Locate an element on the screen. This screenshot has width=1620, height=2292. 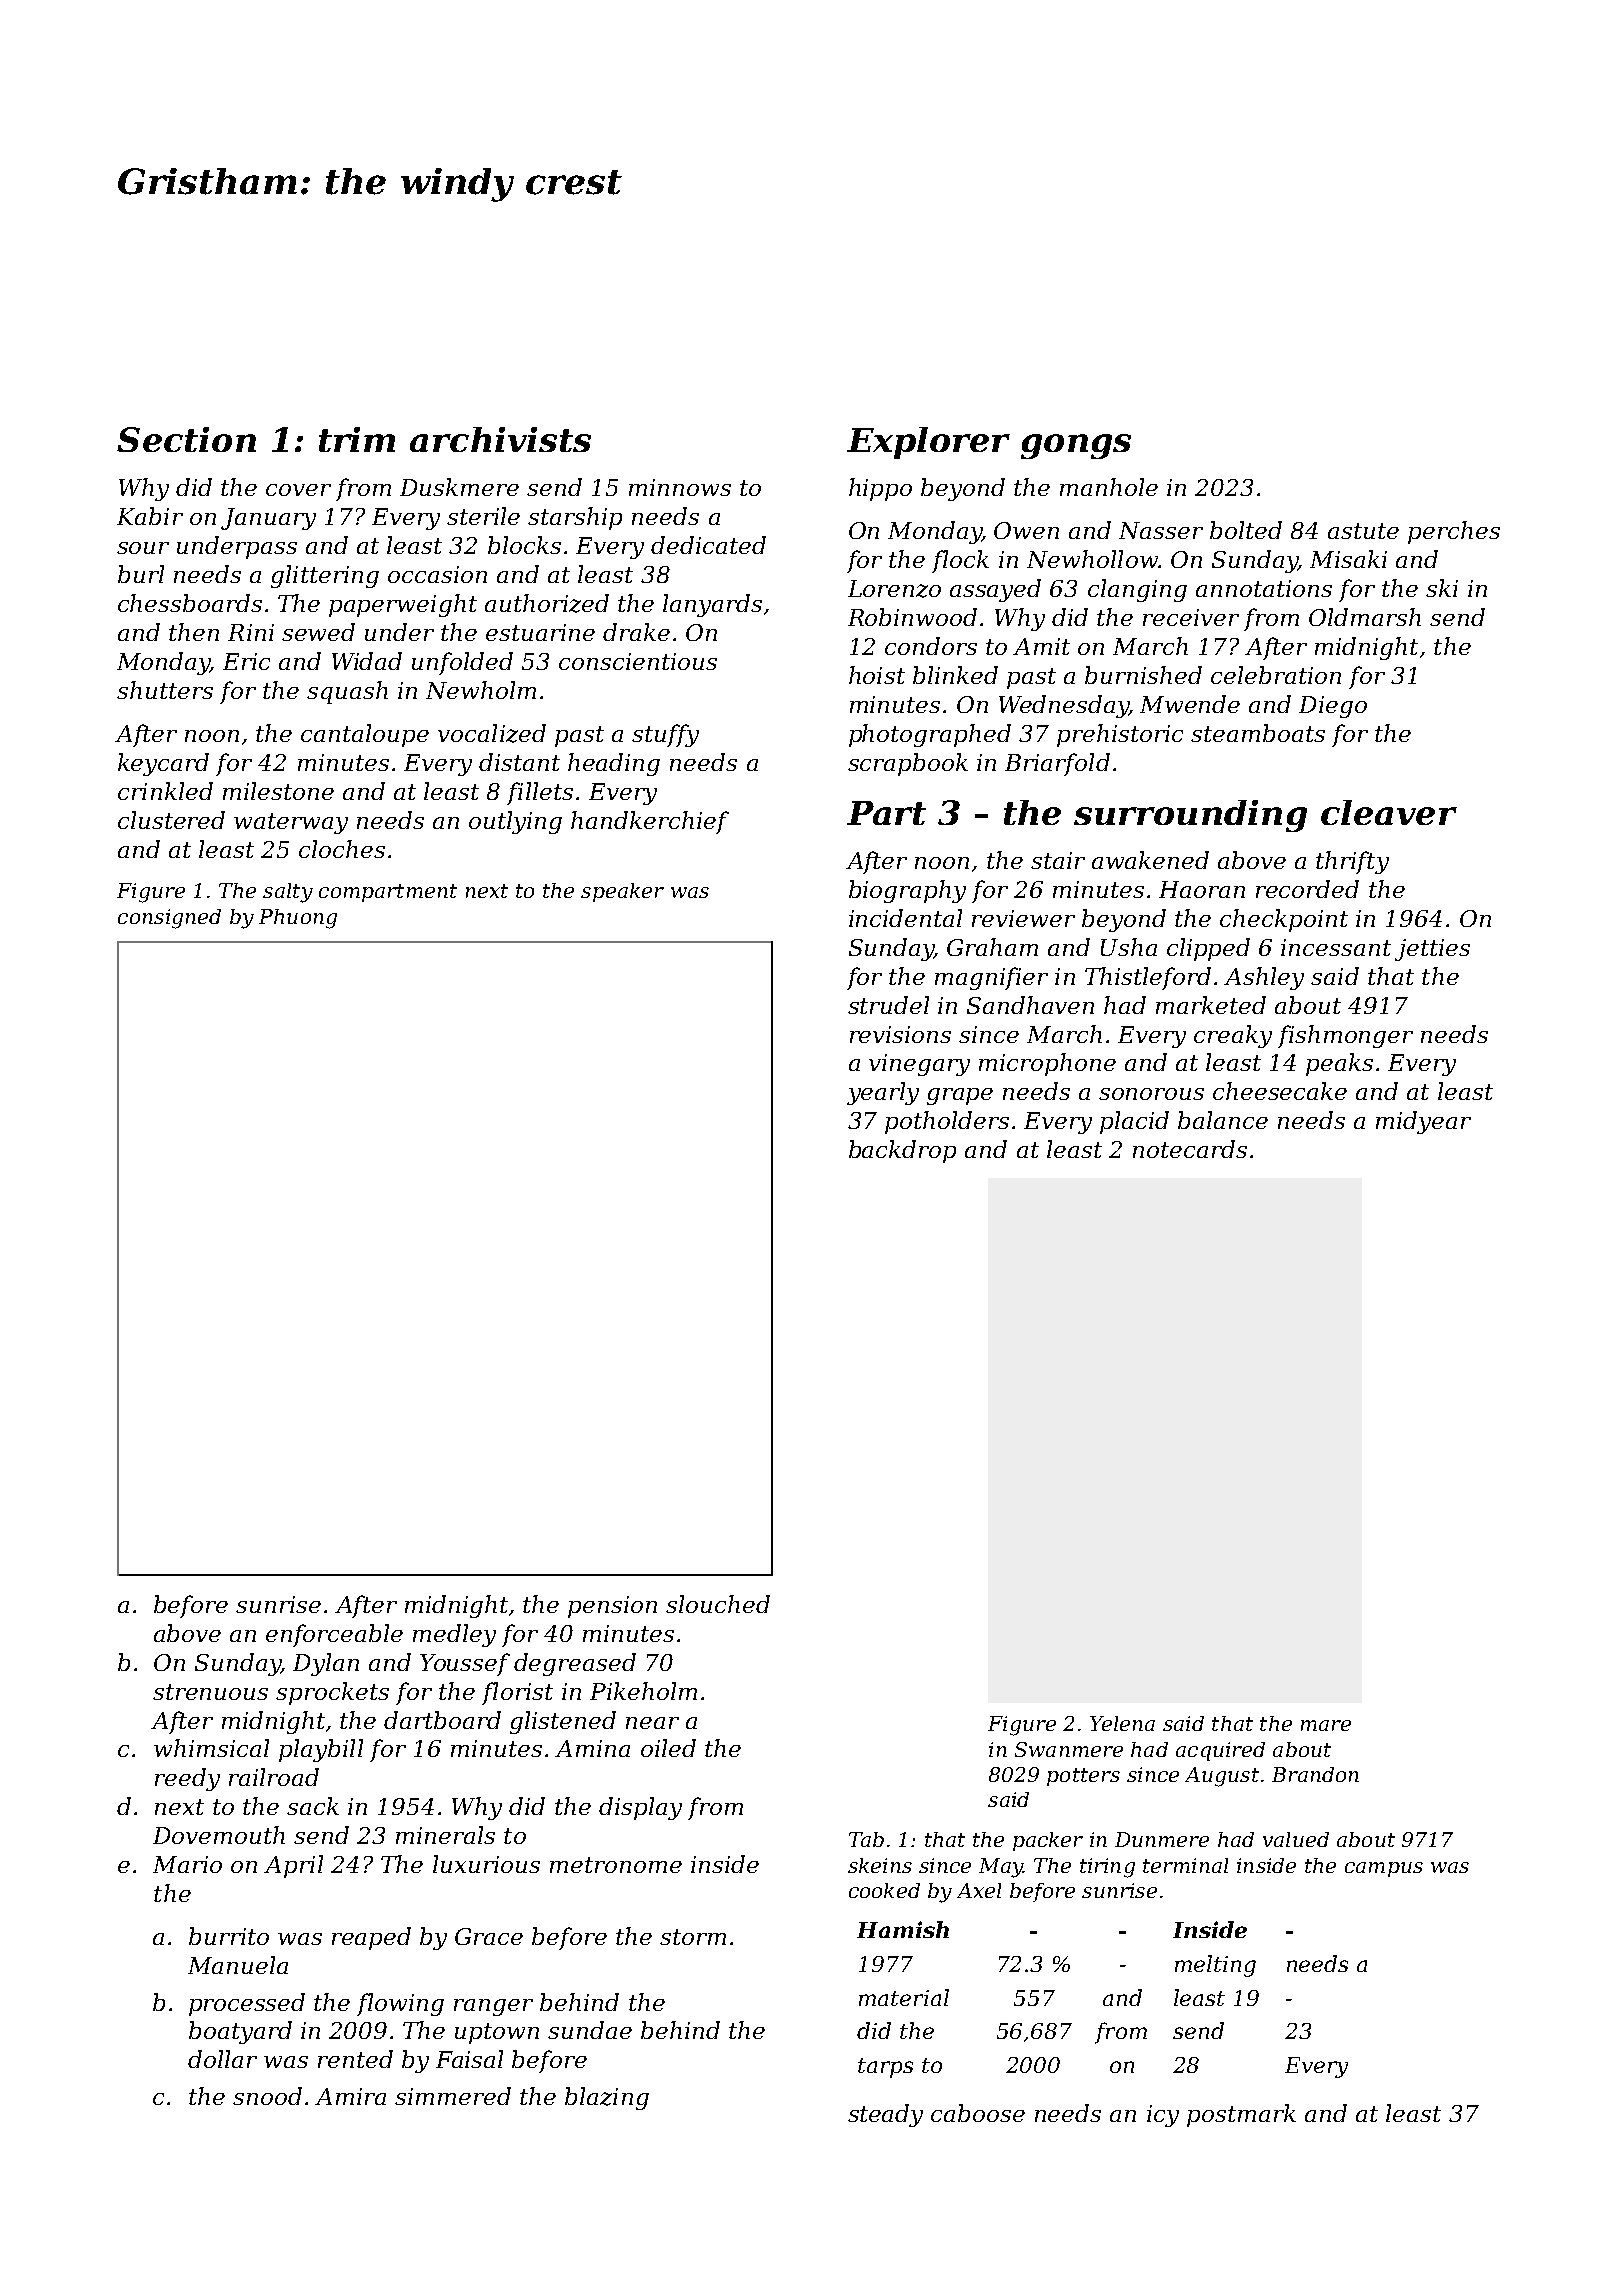
slouched is located at coordinates (718, 1604).
